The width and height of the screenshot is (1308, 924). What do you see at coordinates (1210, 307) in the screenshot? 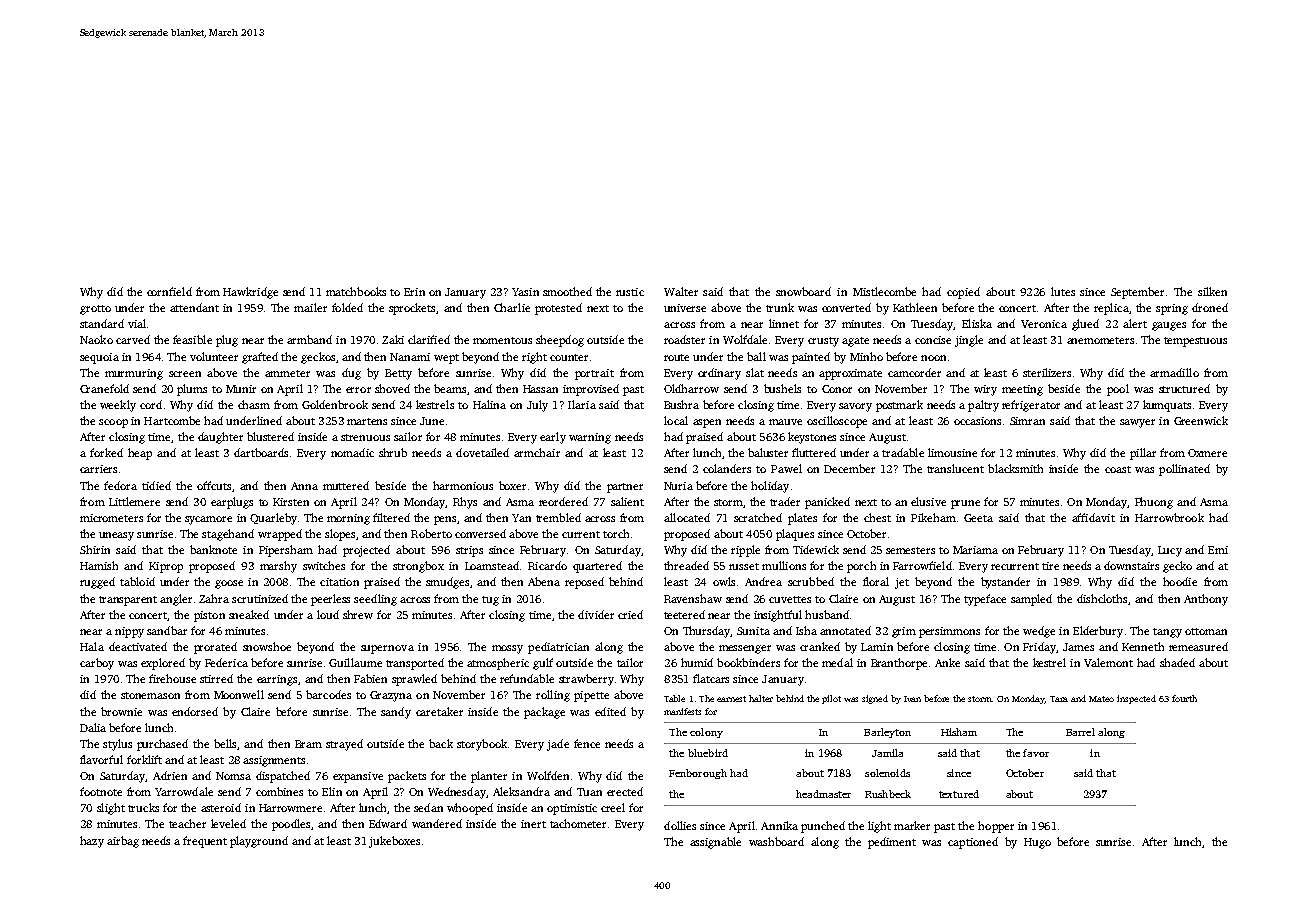
I see `droned` at bounding box center [1210, 307].
